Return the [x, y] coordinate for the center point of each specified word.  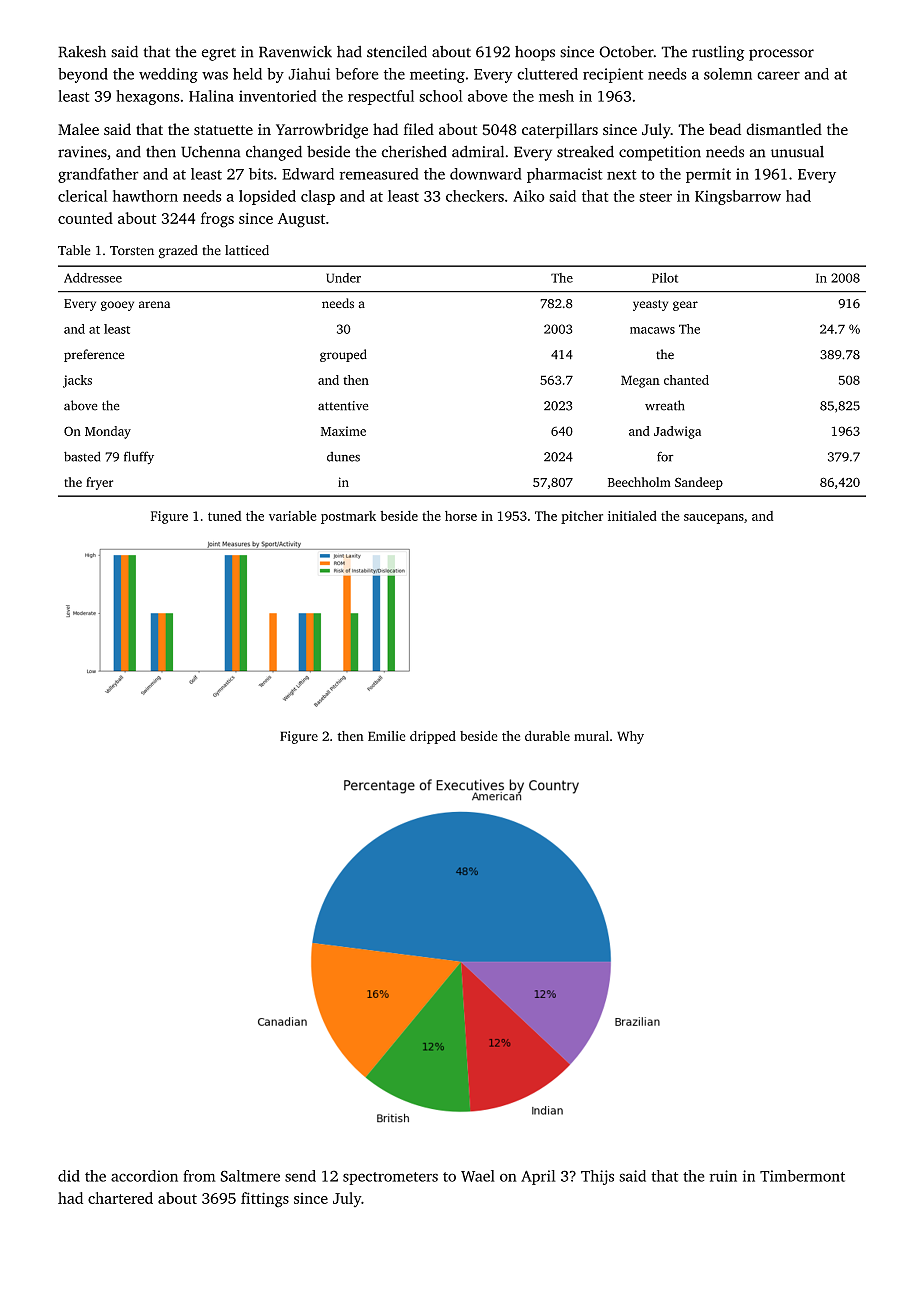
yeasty [650, 305]
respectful [381, 97]
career [778, 75]
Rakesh [82, 52]
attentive [343, 406]
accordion [144, 1176]
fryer [99, 483]
